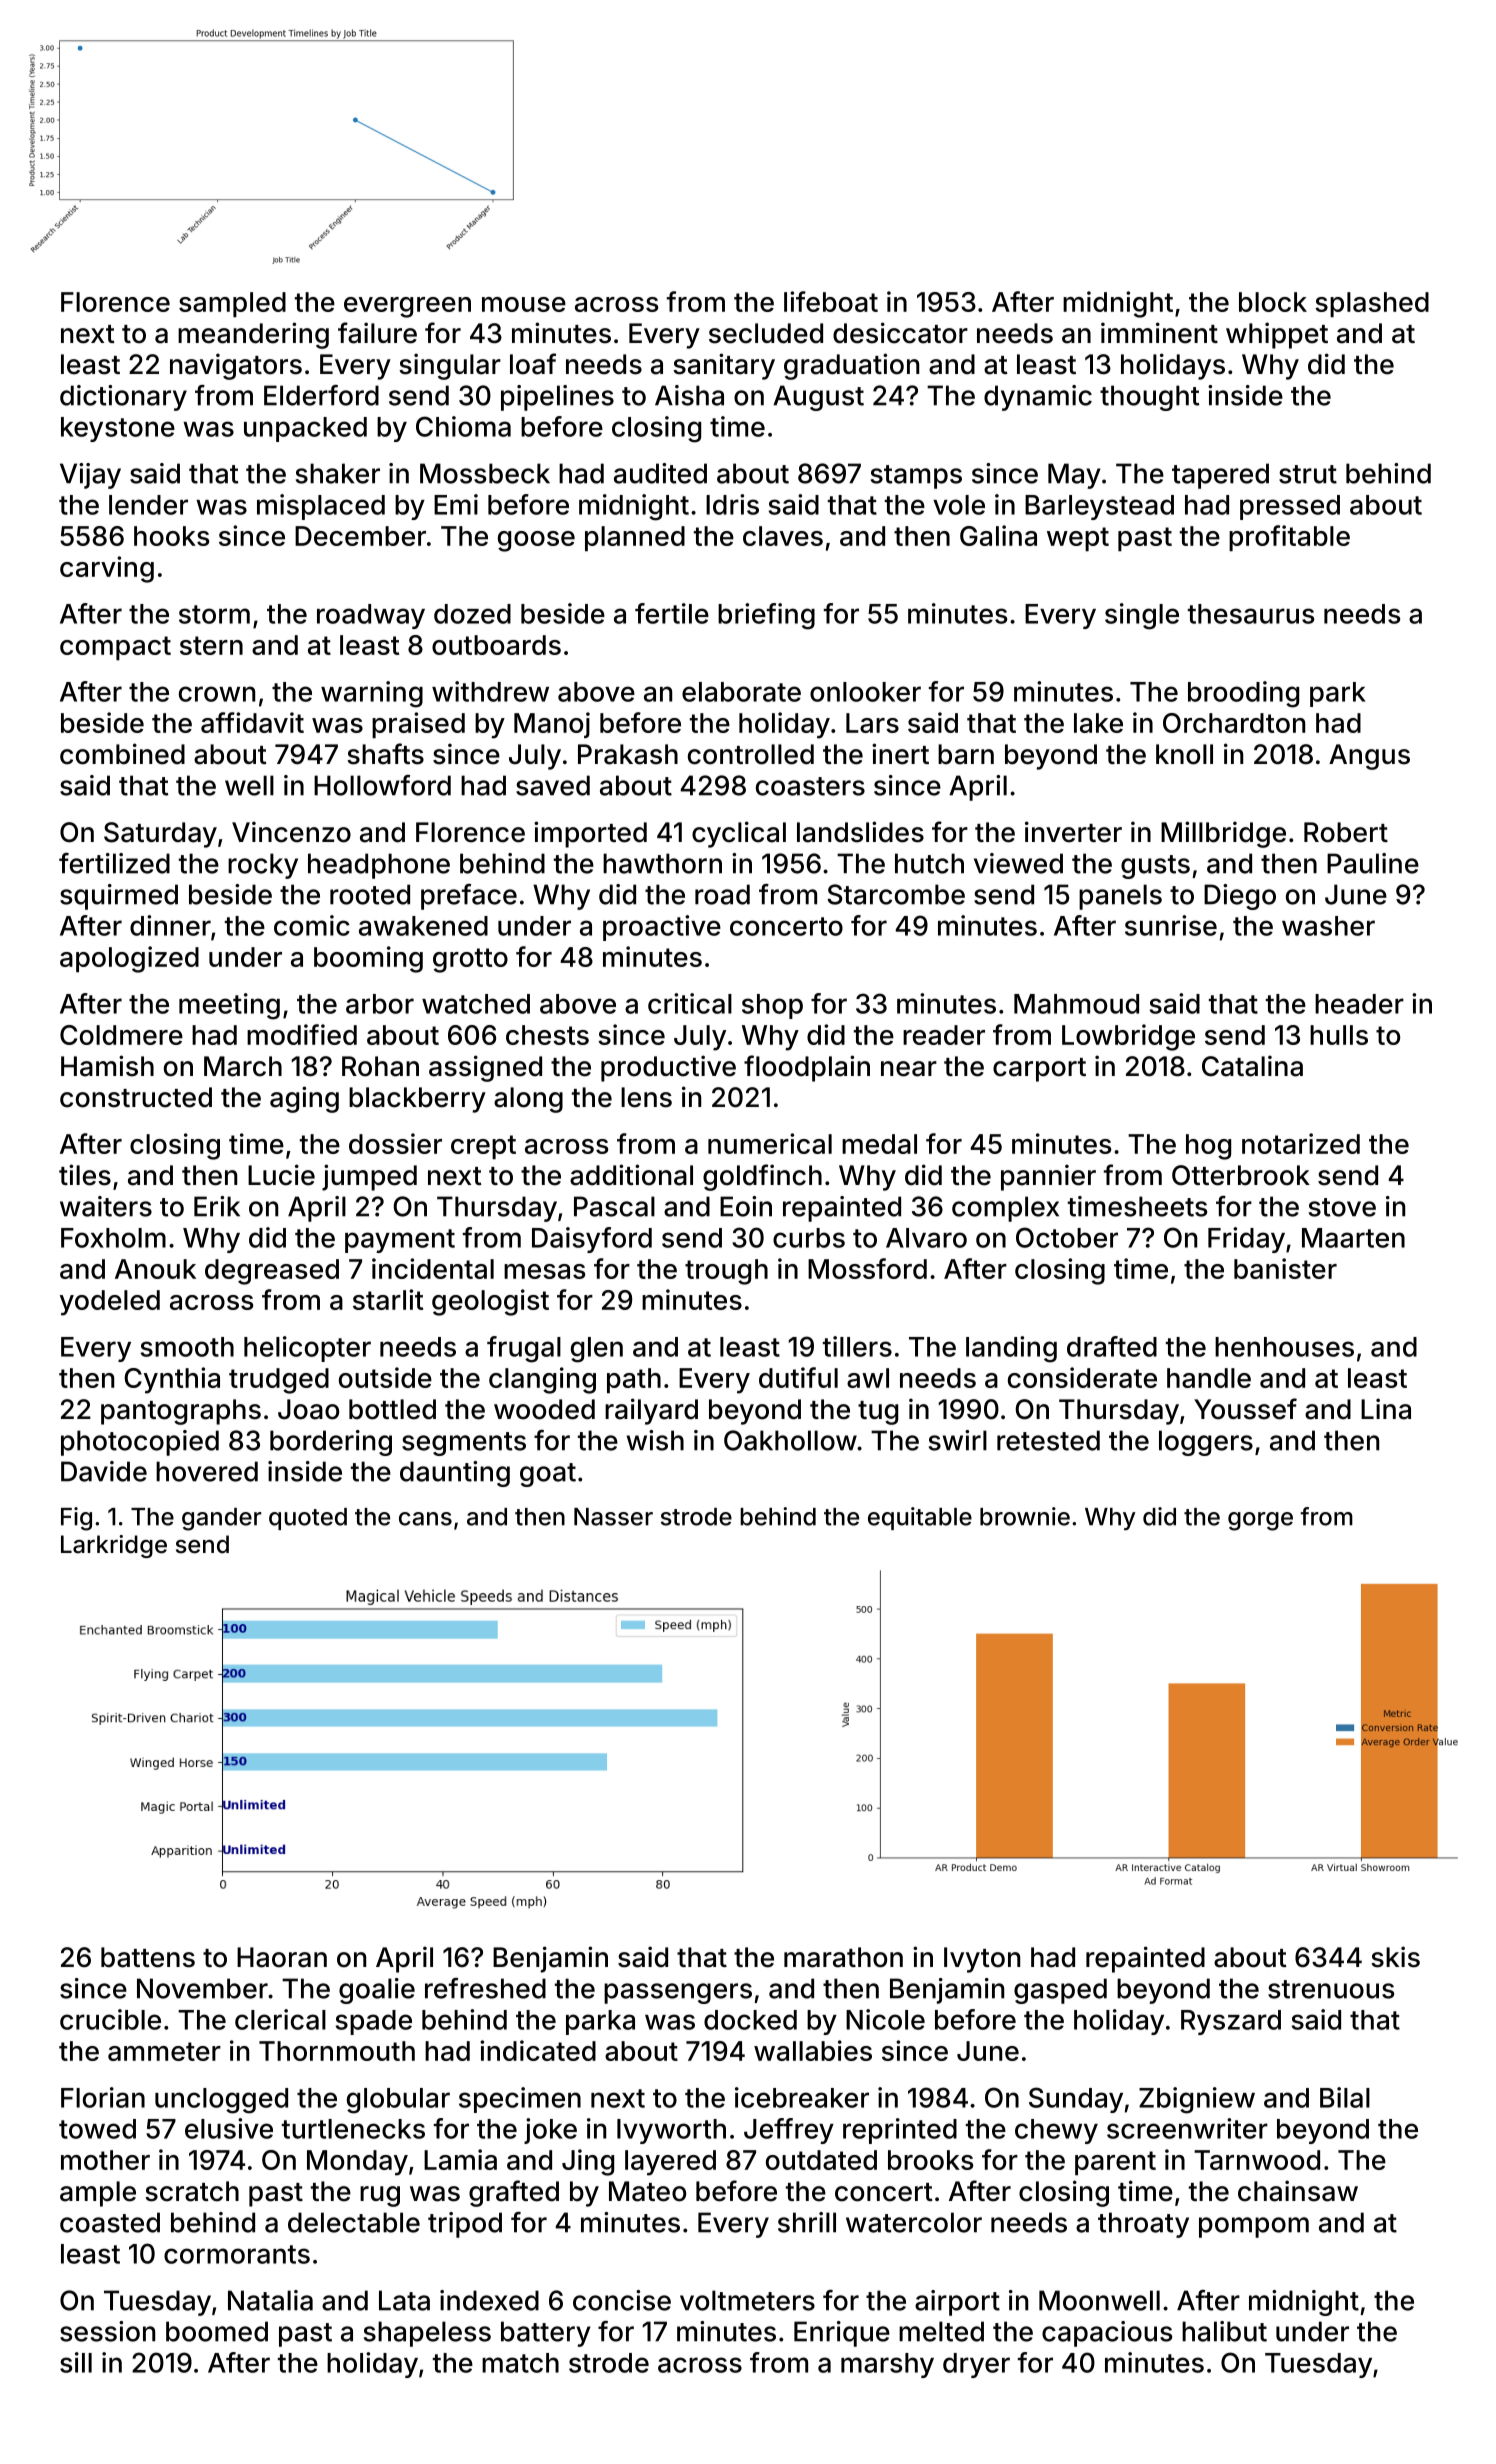 The height and width of the image is (2464, 1496). Describe the element at coordinates (107, 569) in the image. I see `carving` at that location.
